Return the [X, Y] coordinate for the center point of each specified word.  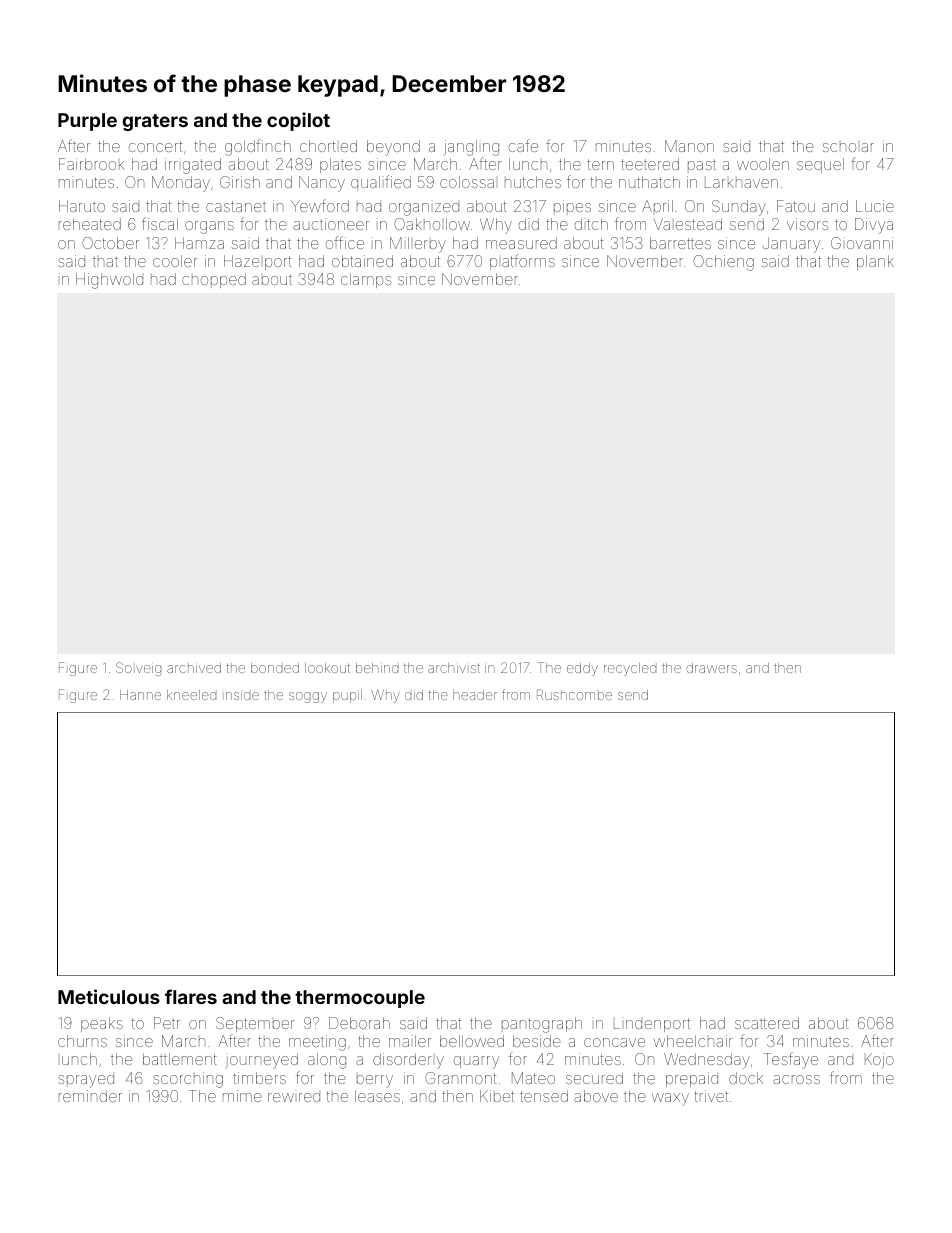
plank [875, 262]
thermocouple [360, 999]
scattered [767, 1023]
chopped [214, 280]
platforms [522, 262]
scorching [188, 1080]
